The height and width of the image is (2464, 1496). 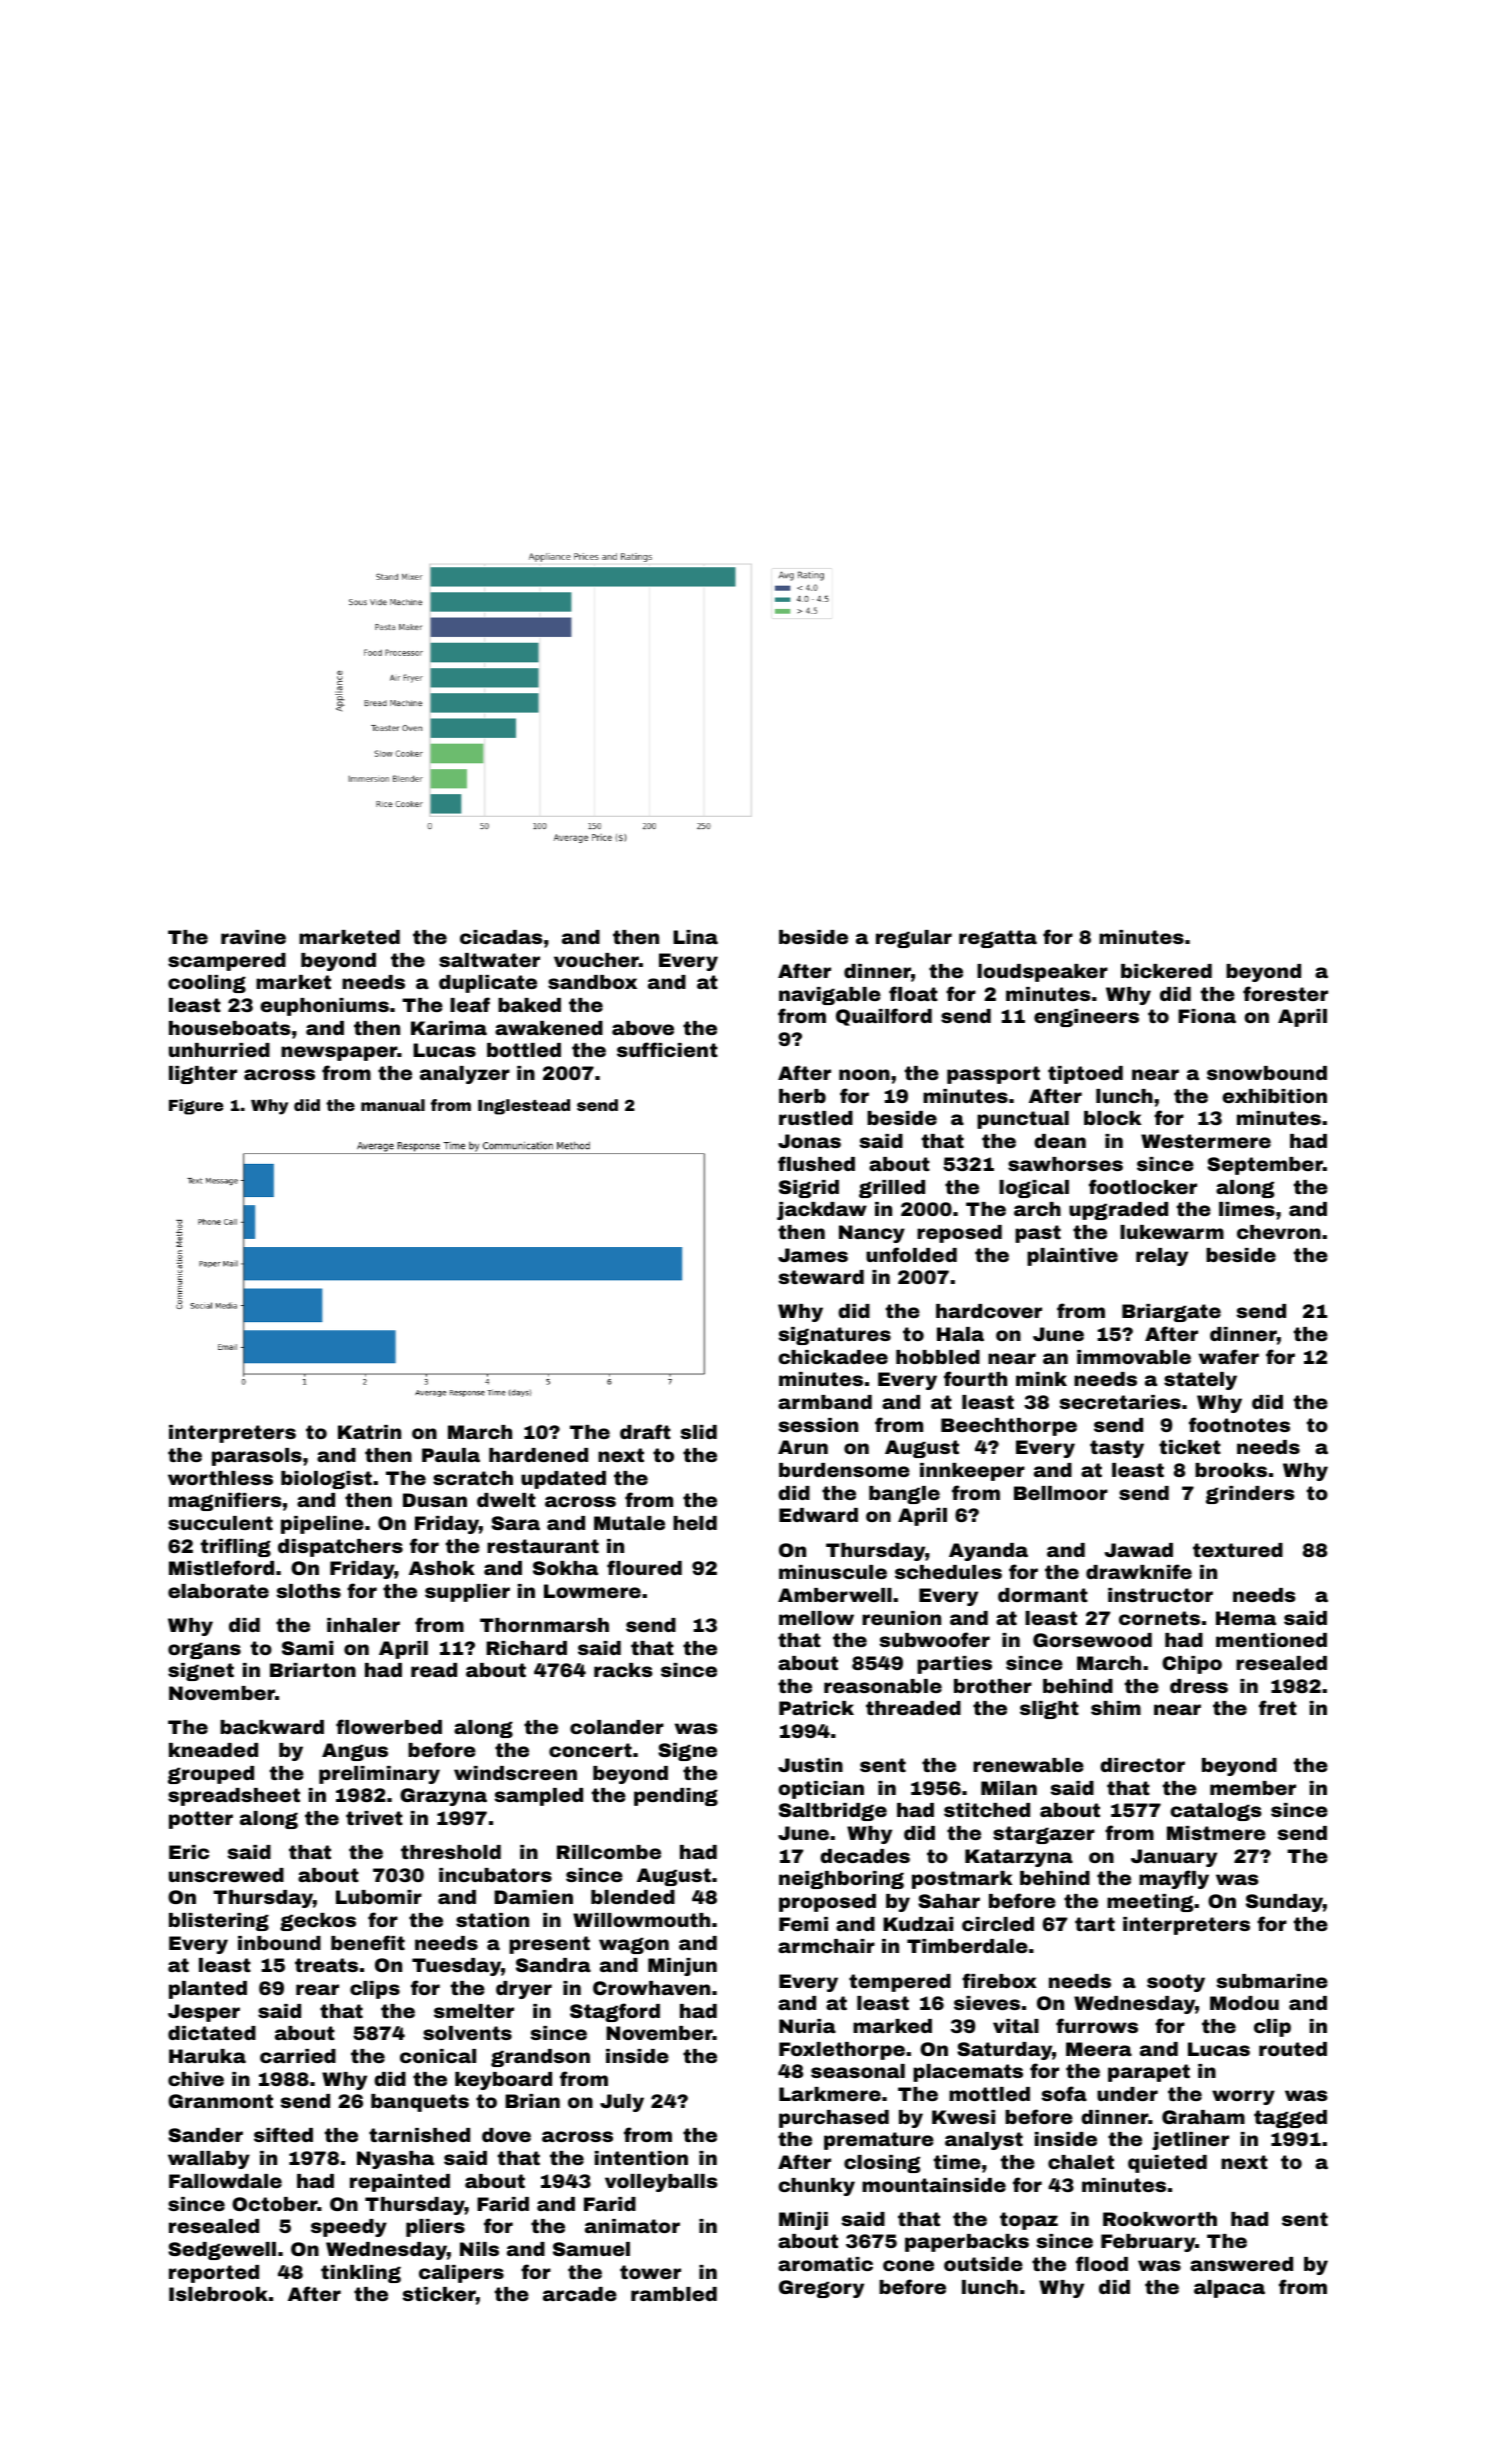 I want to click on euphoniums, so click(x=324, y=1007).
